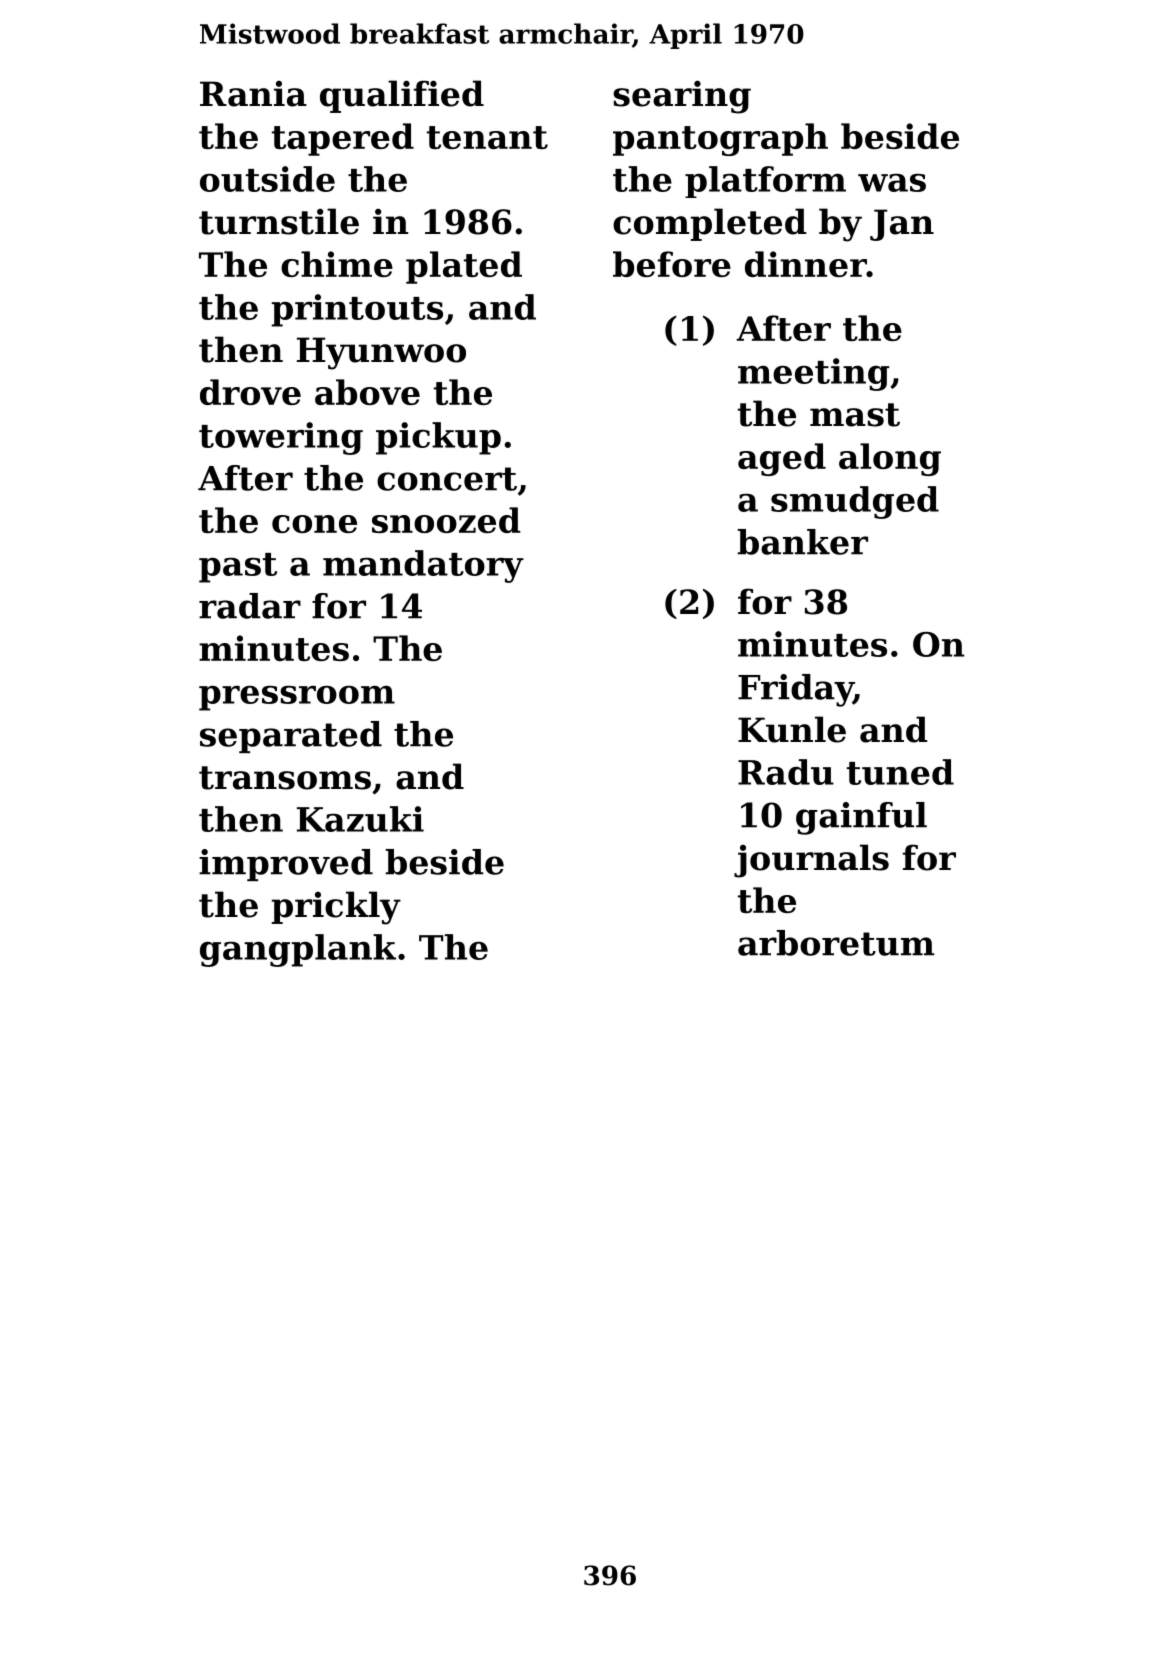 The height and width of the screenshot is (1654, 1165). What do you see at coordinates (806, 264) in the screenshot?
I see `dinner` at bounding box center [806, 264].
